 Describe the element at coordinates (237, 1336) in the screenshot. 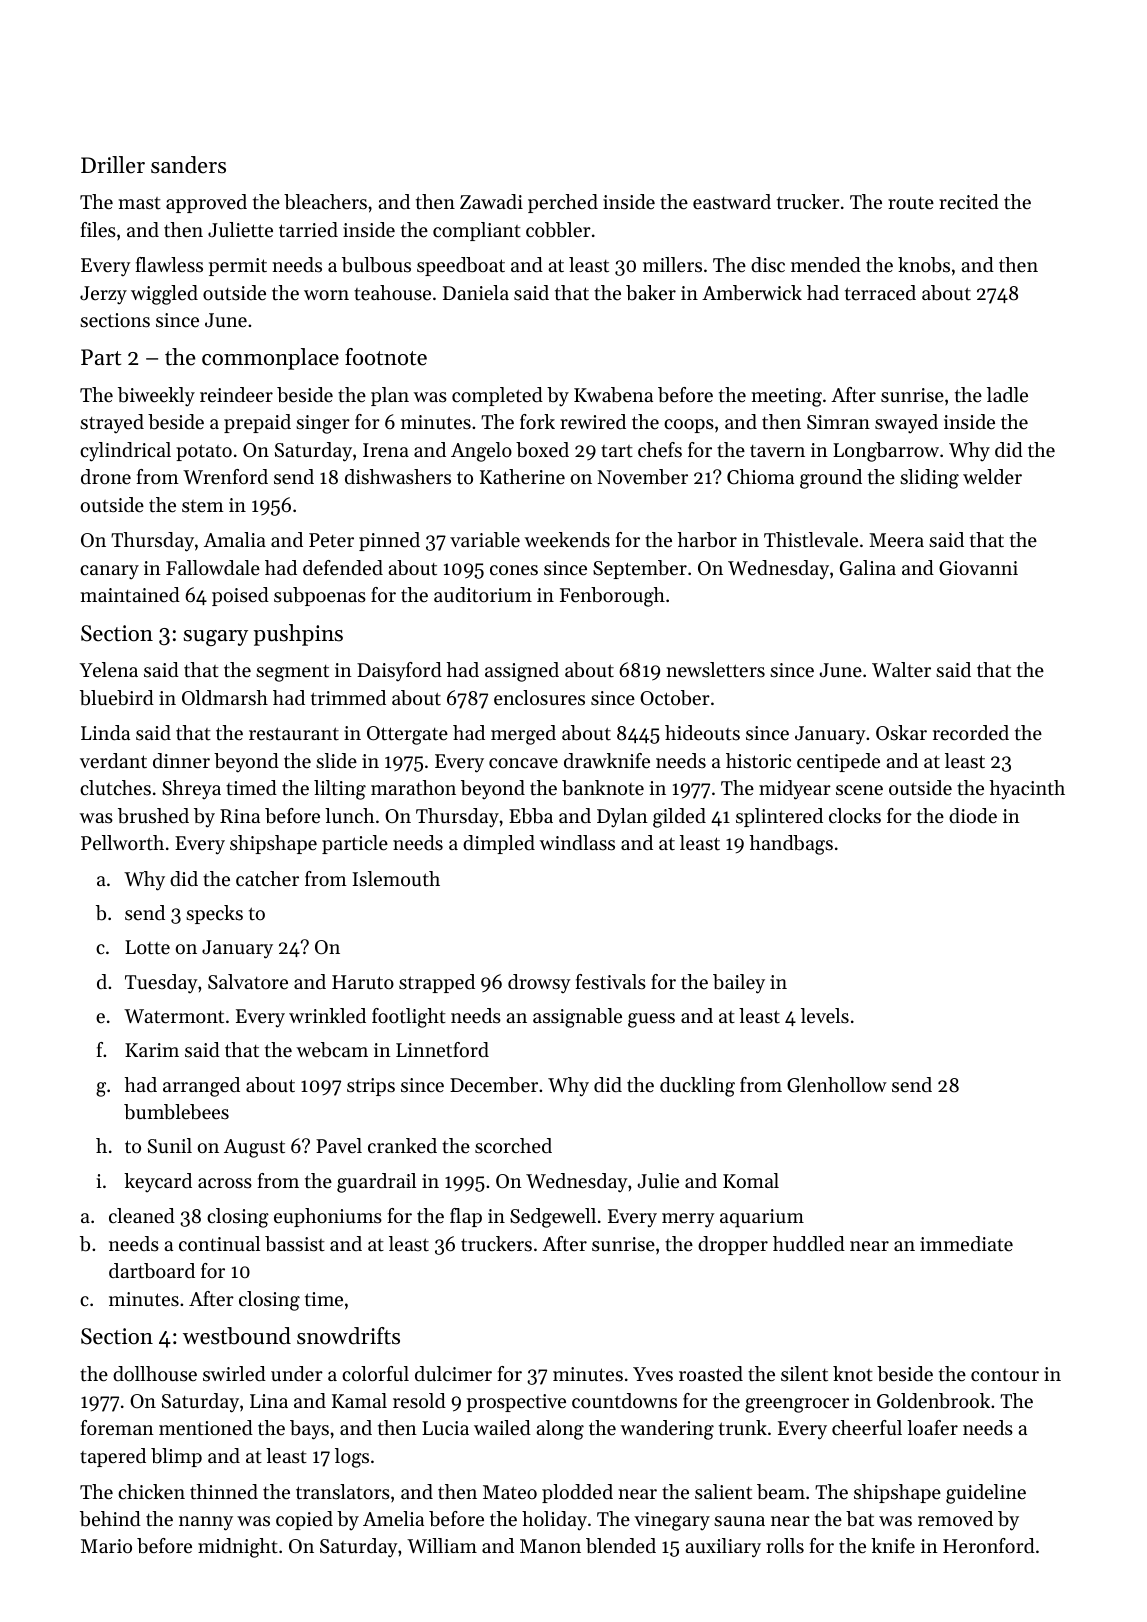

I see `westbound` at that location.
